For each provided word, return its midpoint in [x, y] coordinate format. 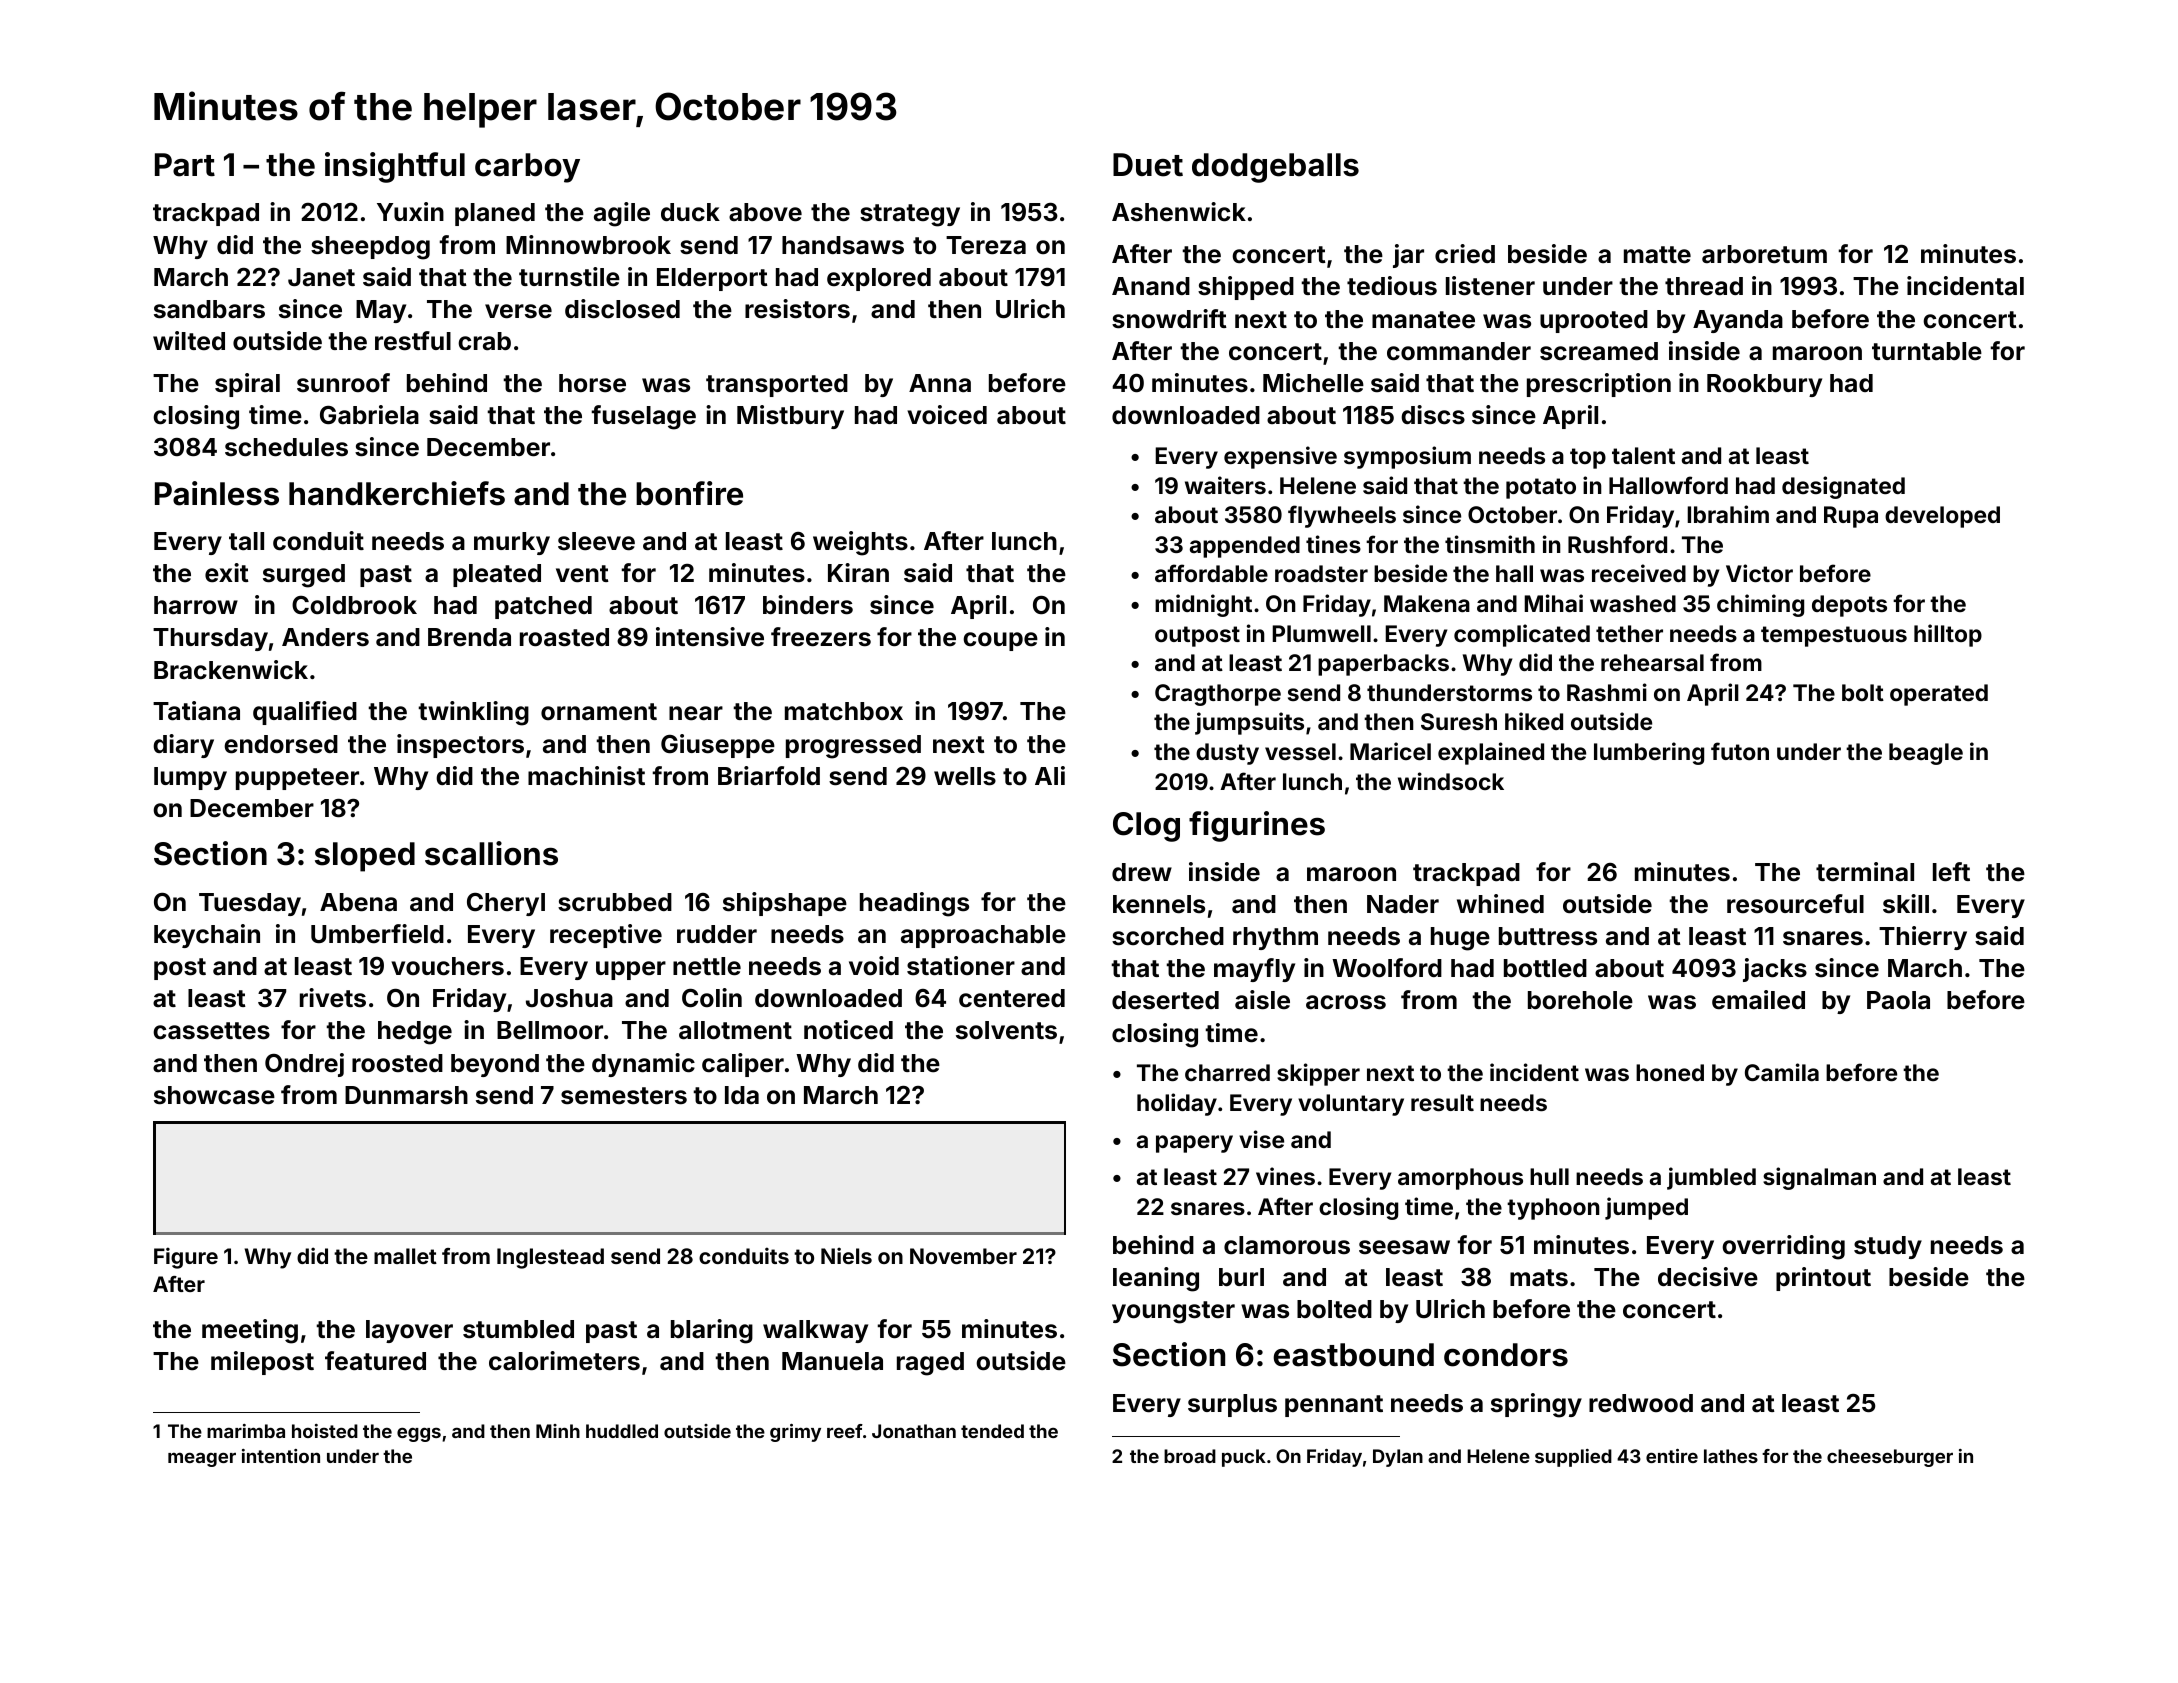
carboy [527, 168]
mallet [405, 1256]
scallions [491, 853]
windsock [1451, 781]
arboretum [1764, 254]
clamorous [1287, 1245]
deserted [1165, 1000]
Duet [1148, 165]
